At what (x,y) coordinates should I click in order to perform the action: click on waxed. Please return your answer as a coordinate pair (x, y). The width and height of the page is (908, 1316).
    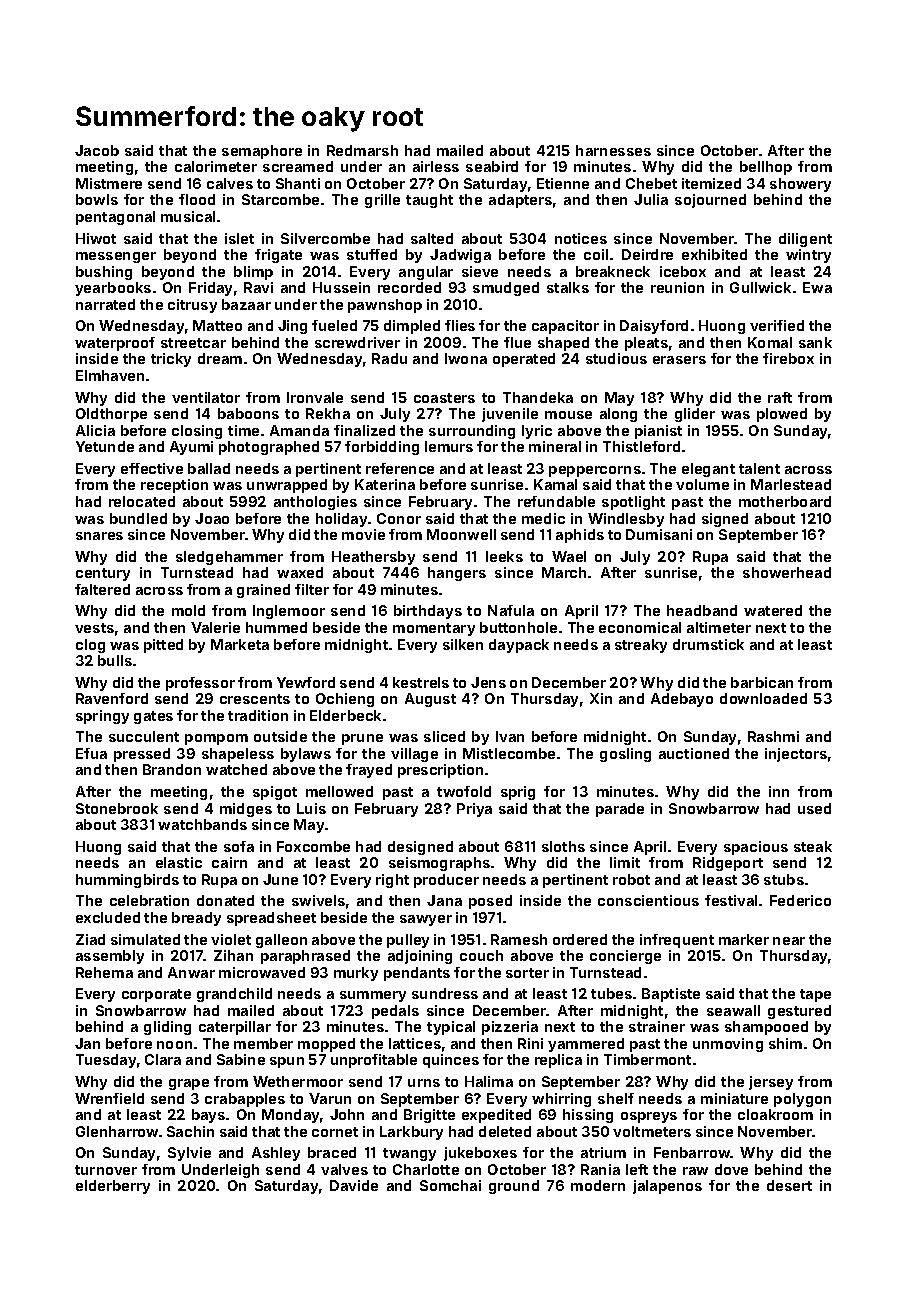
    Looking at the image, I should click on (300, 572).
